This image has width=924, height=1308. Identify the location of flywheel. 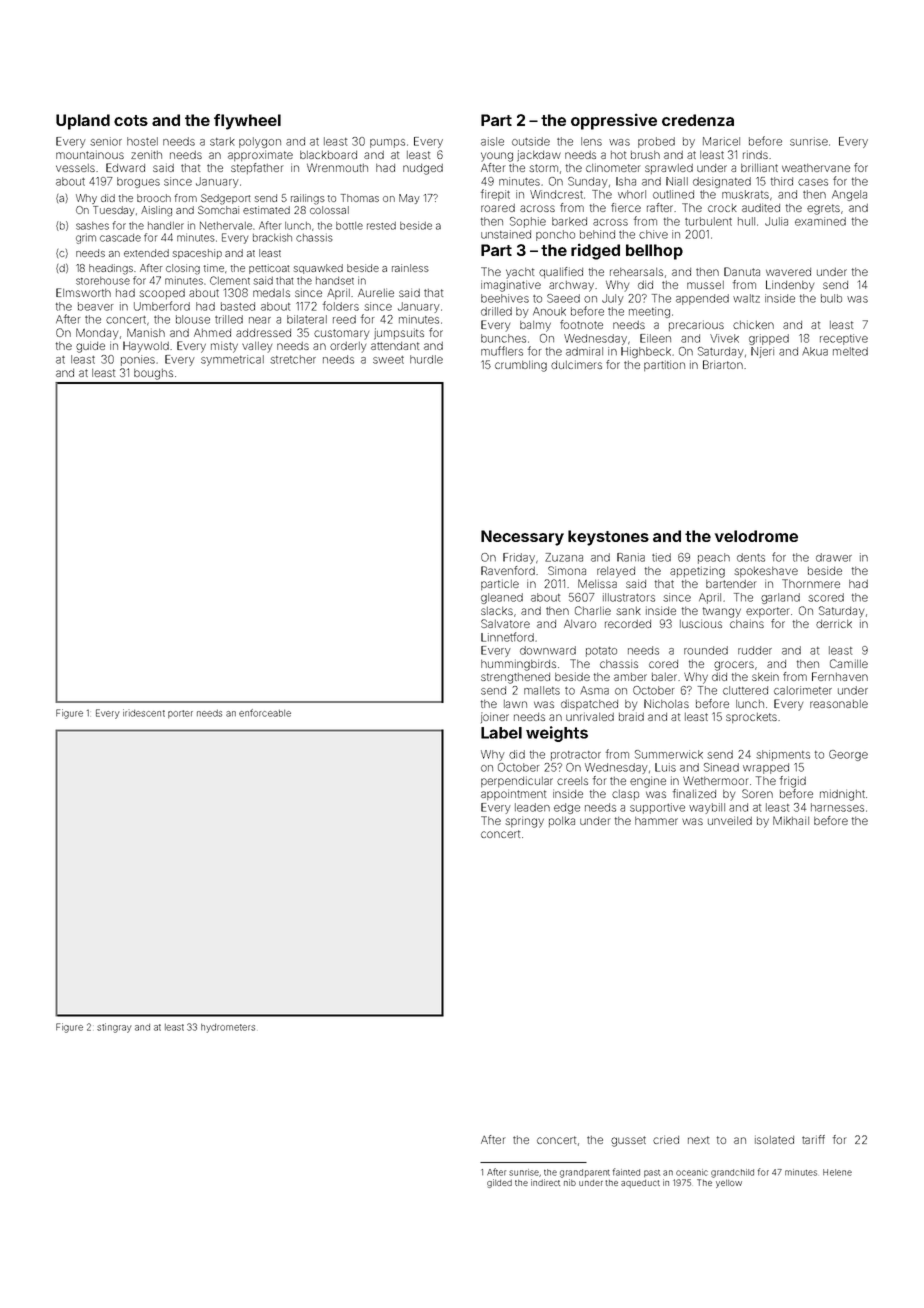
(247, 122).
